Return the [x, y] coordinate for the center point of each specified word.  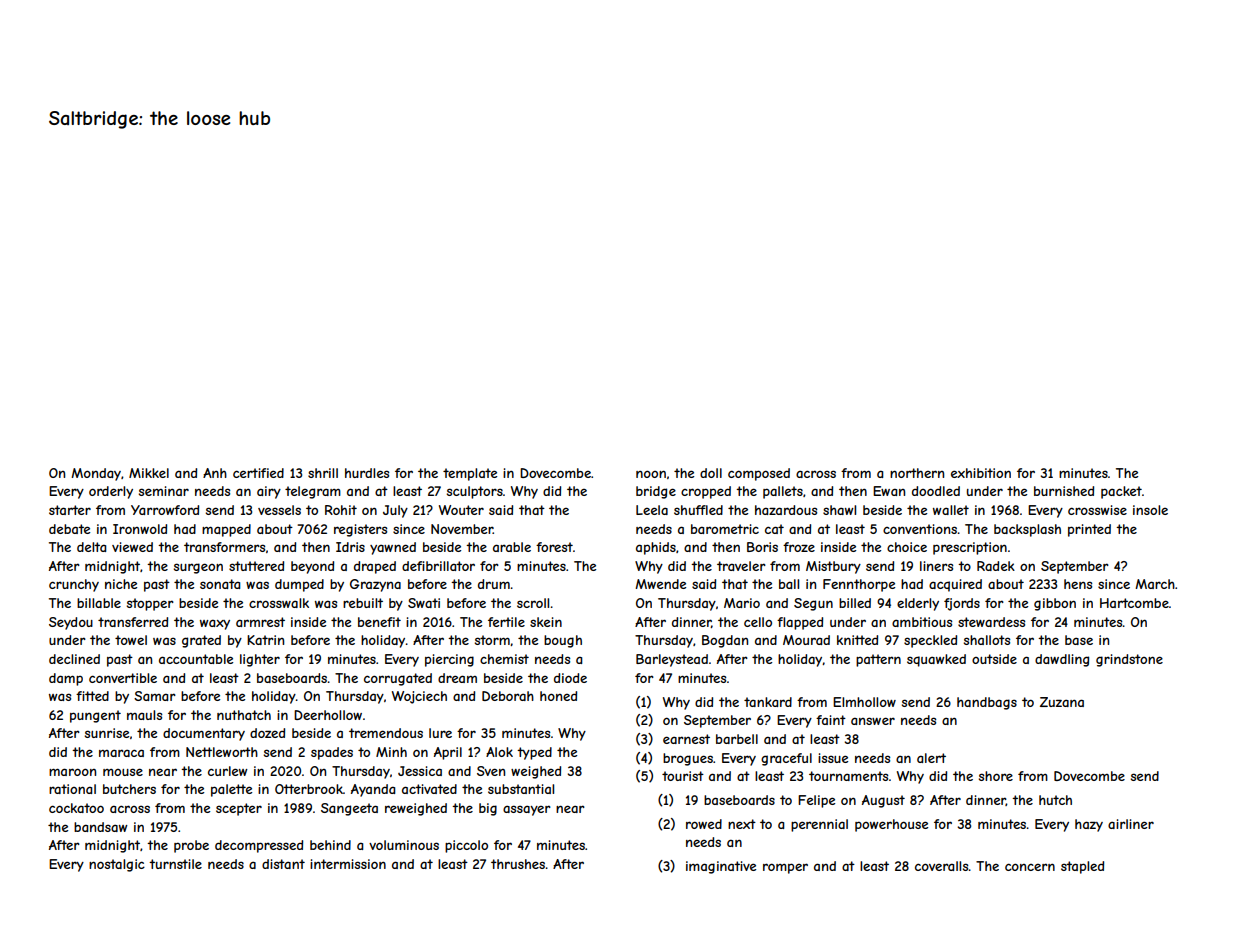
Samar [155, 696]
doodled [936, 491]
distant [283, 864]
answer [873, 721]
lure [440, 733]
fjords [962, 604]
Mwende [660, 584]
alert [931, 758]
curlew [228, 771]
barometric [725, 529]
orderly [111, 492]
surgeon [198, 568]
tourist [683, 776]
